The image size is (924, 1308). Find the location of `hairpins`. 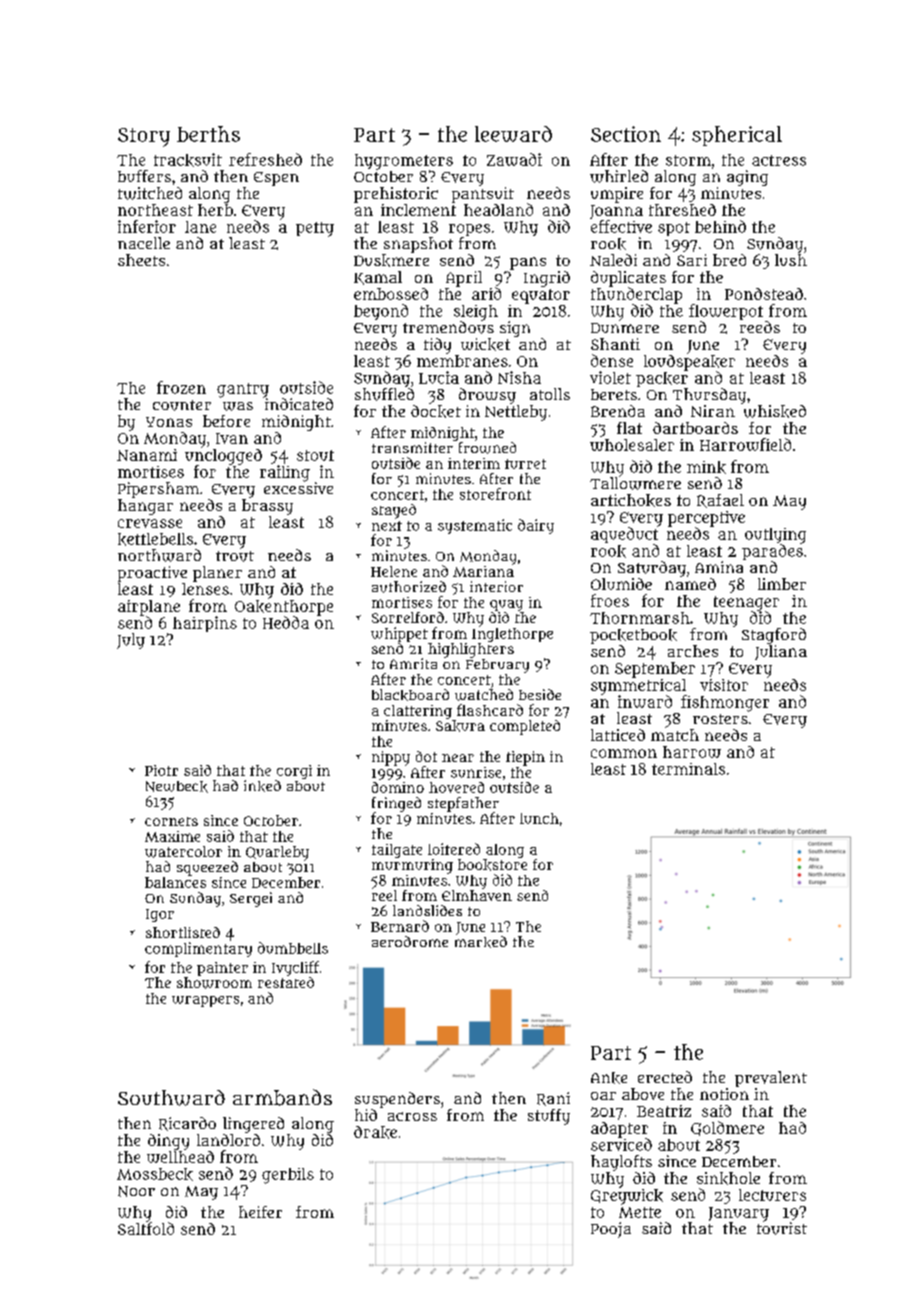

hairpins is located at coordinates (205, 624).
